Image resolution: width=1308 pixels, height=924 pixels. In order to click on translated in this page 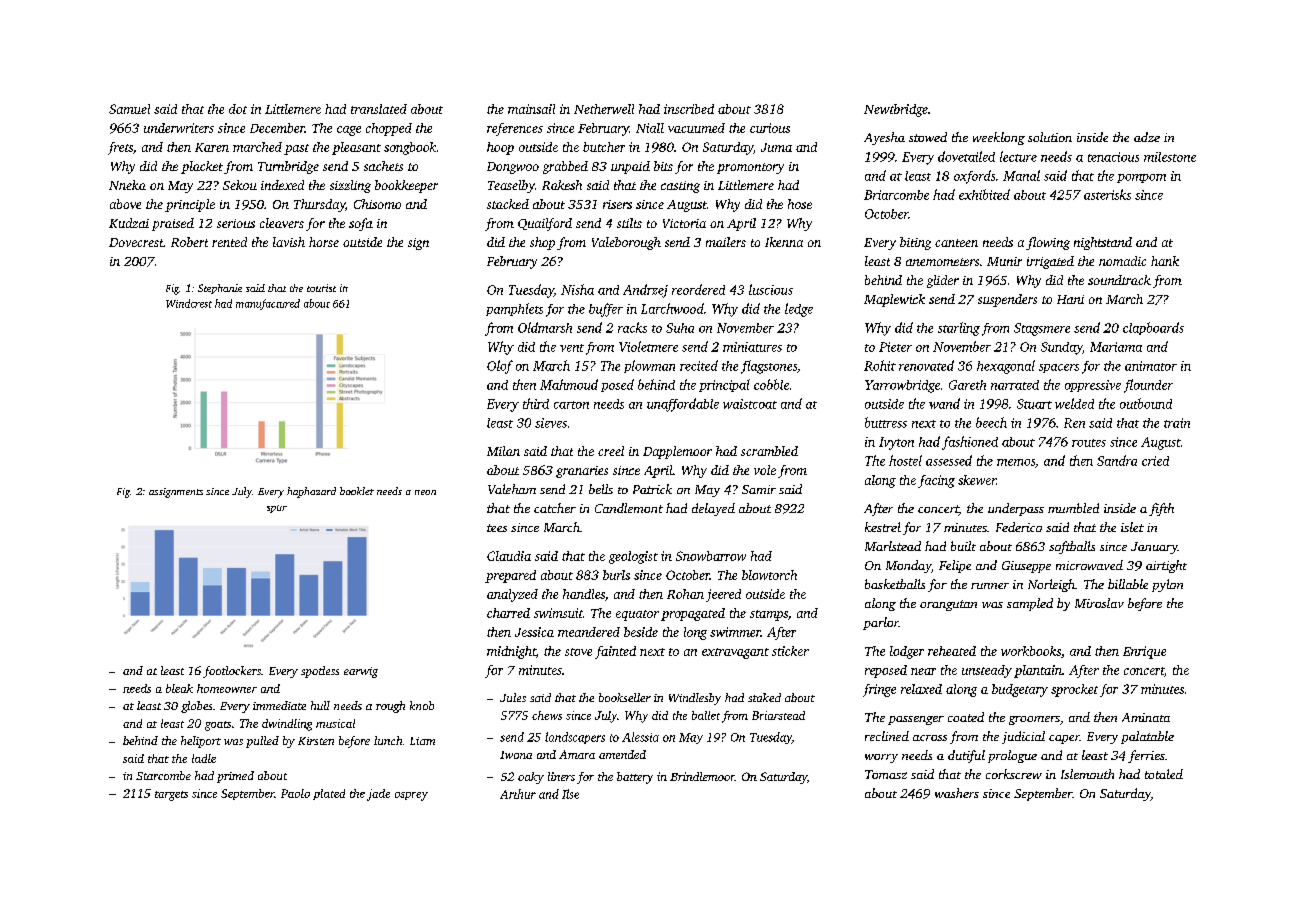, I will do `click(379, 109)`.
